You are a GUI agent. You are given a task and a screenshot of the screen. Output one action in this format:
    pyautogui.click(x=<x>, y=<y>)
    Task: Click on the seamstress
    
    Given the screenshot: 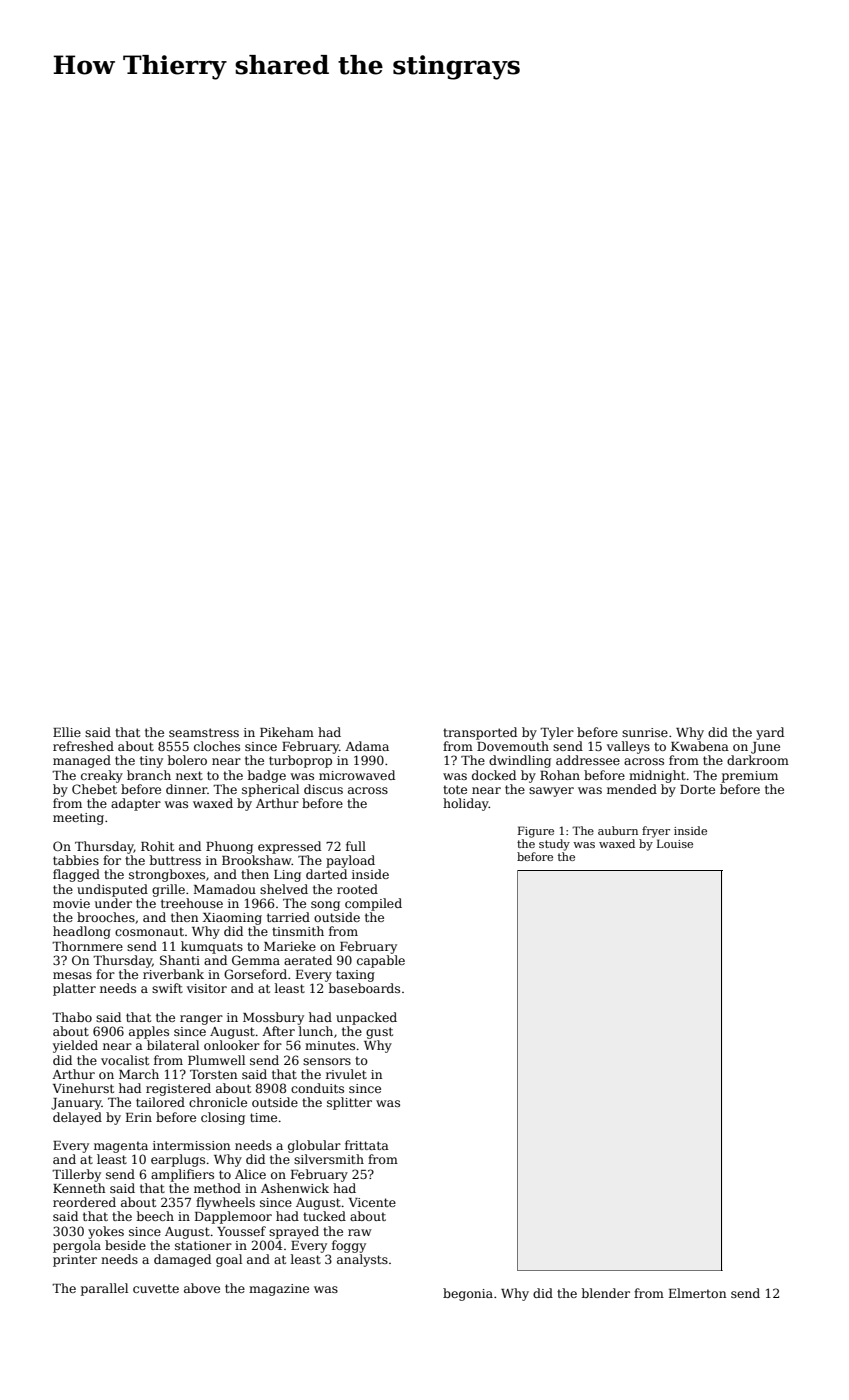 What is the action you would take?
    pyautogui.click(x=204, y=732)
